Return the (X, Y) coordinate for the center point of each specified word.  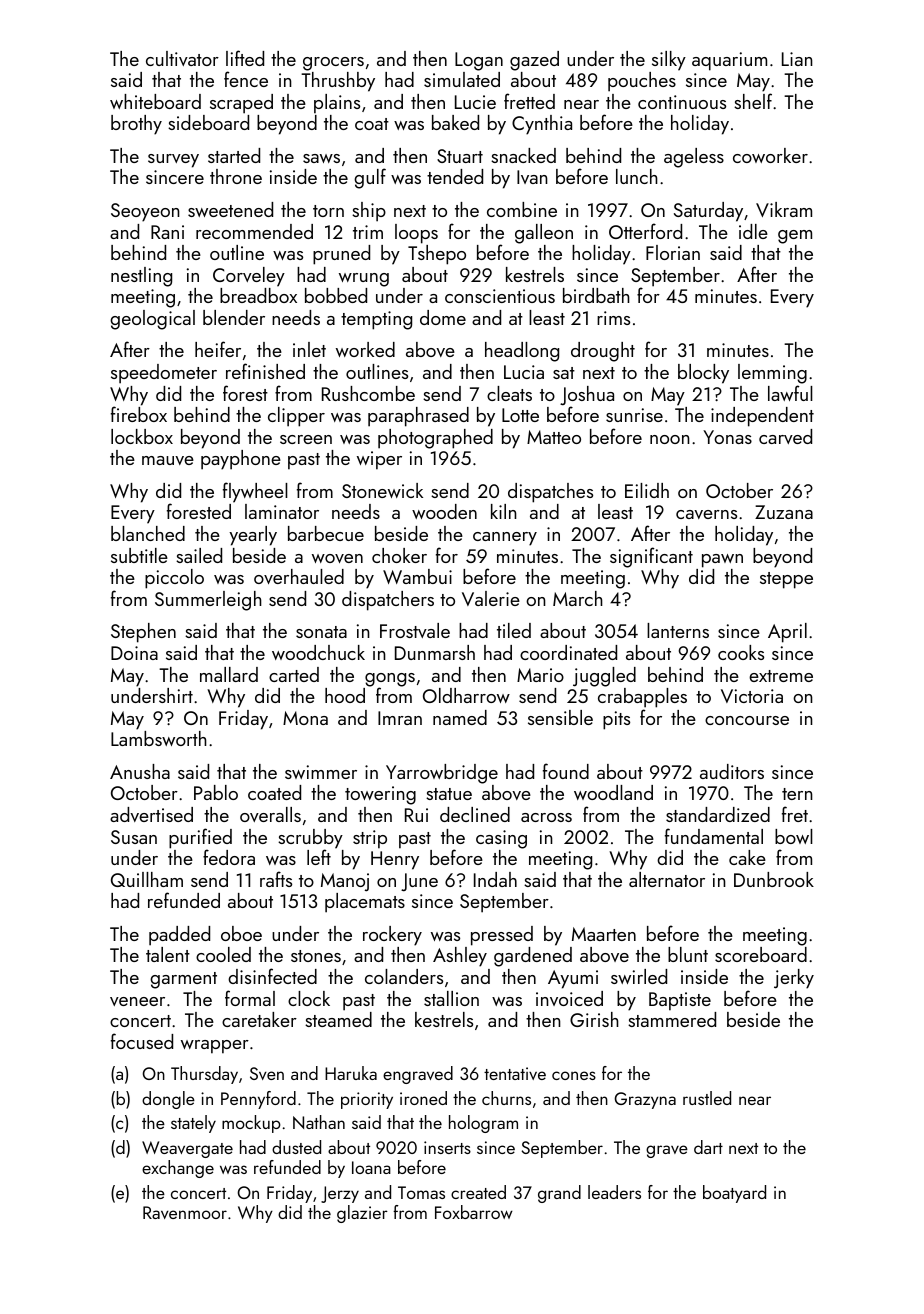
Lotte (520, 415)
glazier (362, 1214)
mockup (251, 1124)
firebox (139, 414)
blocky (703, 374)
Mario (540, 675)
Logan (479, 61)
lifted (245, 58)
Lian (797, 59)
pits (616, 720)
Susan (134, 837)
